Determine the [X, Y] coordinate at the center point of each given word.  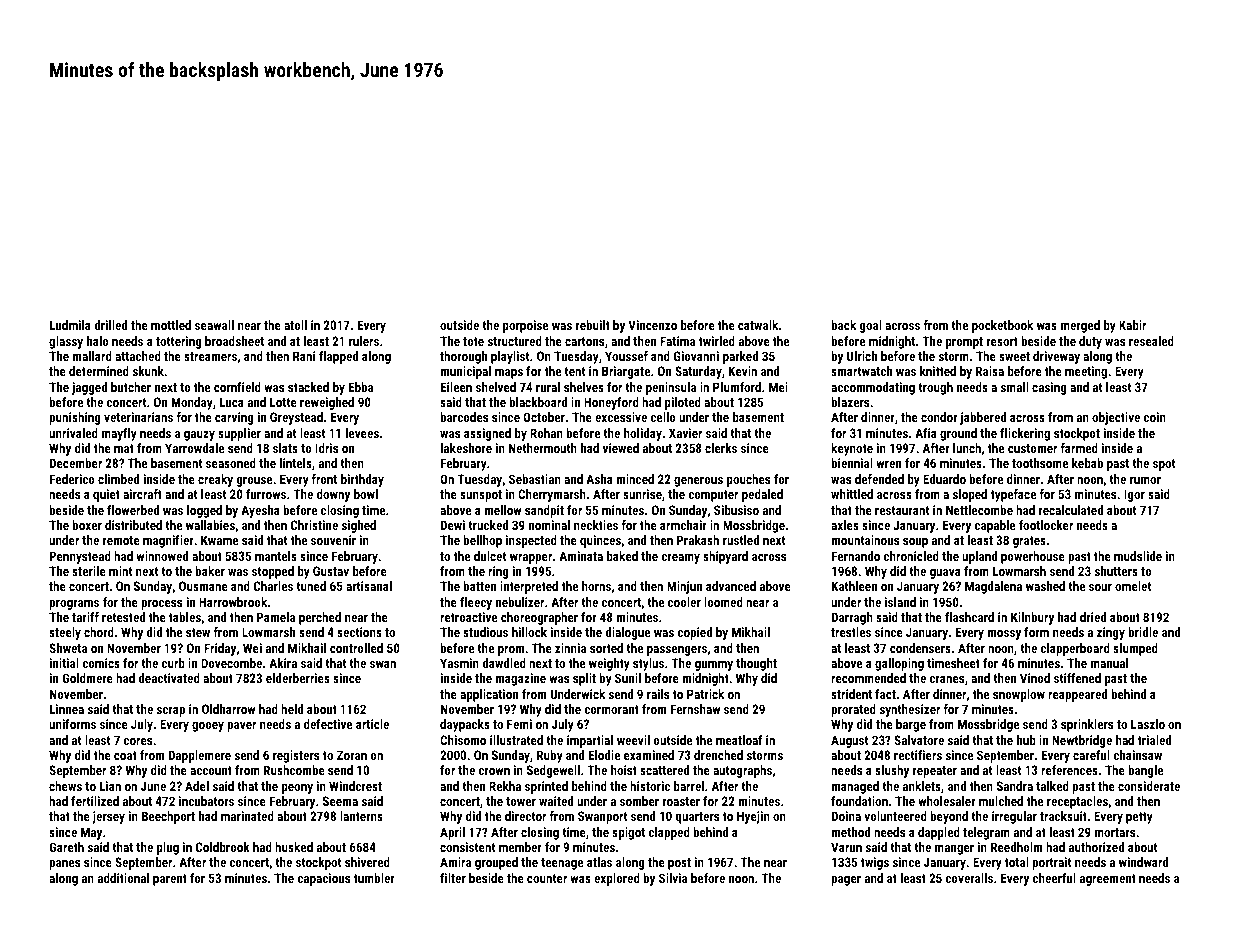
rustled [741, 540]
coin [1155, 417]
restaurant [902, 510]
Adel [197, 786]
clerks [721, 448]
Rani [304, 356]
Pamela [276, 617]
